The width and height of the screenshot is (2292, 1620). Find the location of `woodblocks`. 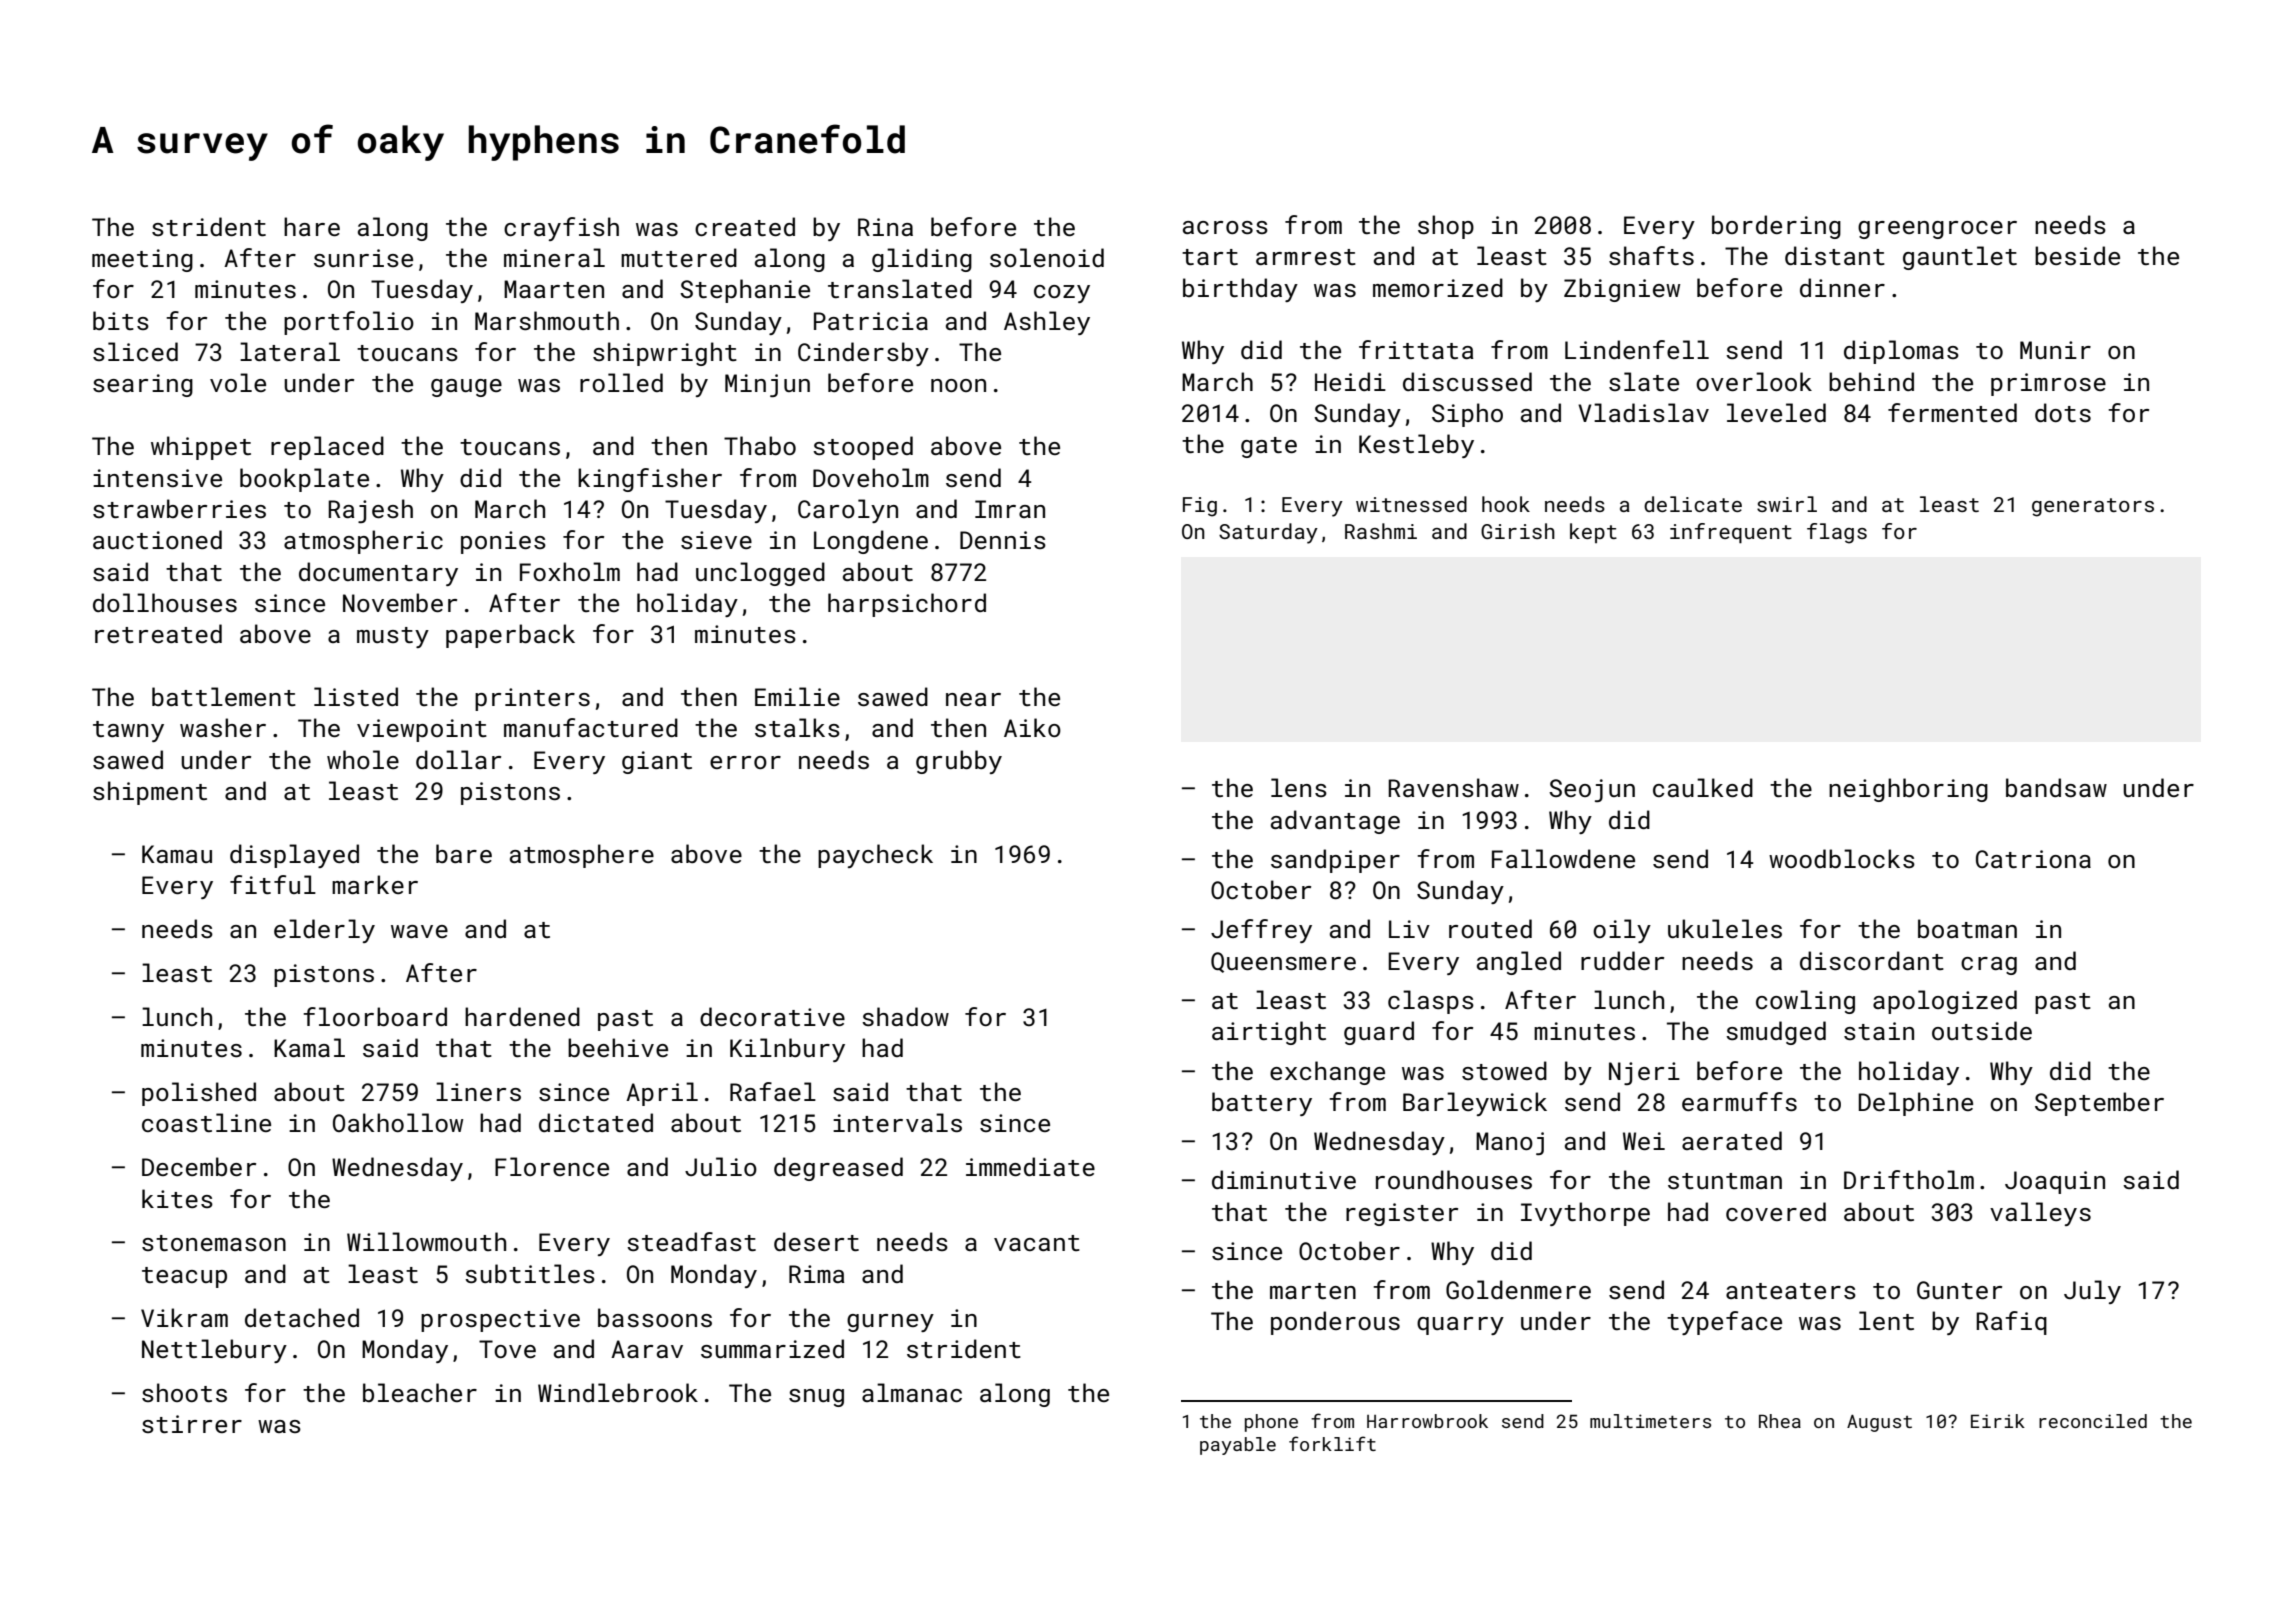

woodblocks is located at coordinates (1842, 858).
